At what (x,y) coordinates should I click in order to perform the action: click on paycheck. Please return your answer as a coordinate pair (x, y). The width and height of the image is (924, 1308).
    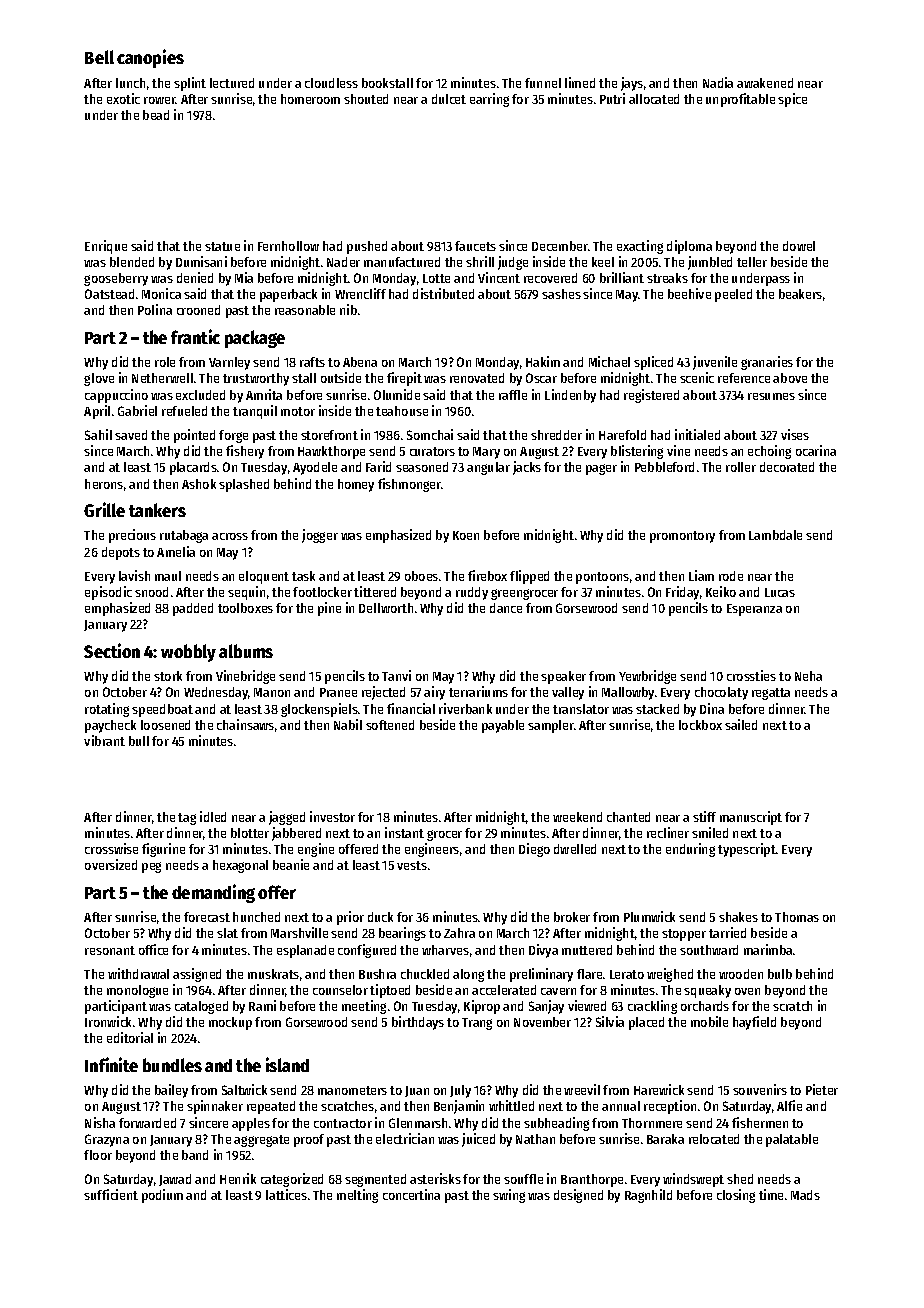
    Looking at the image, I should click on (110, 726).
